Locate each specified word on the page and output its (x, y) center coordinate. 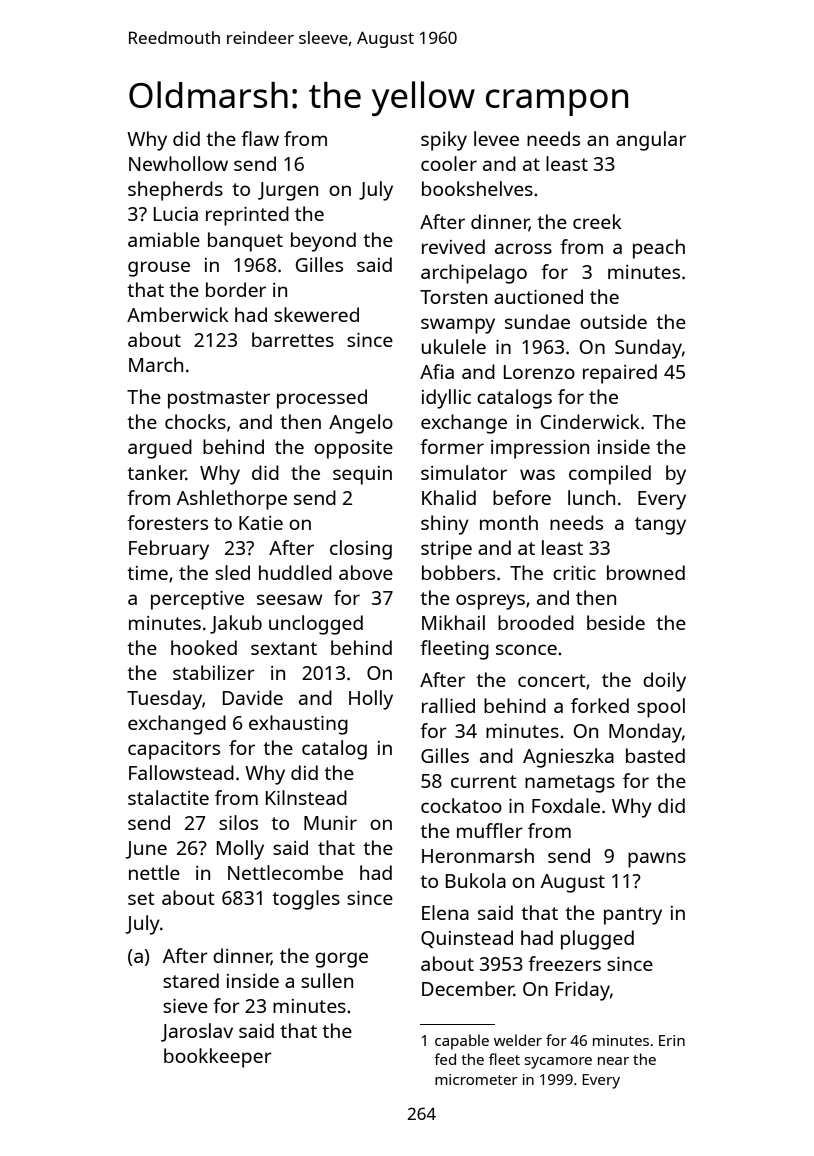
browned (646, 572)
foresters (167, 522)
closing (361, 550)
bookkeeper (218, 1058)
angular (651, 141)
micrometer (476, 1079)
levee (496, 138)
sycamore (558, 1063)
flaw (260, 138)
